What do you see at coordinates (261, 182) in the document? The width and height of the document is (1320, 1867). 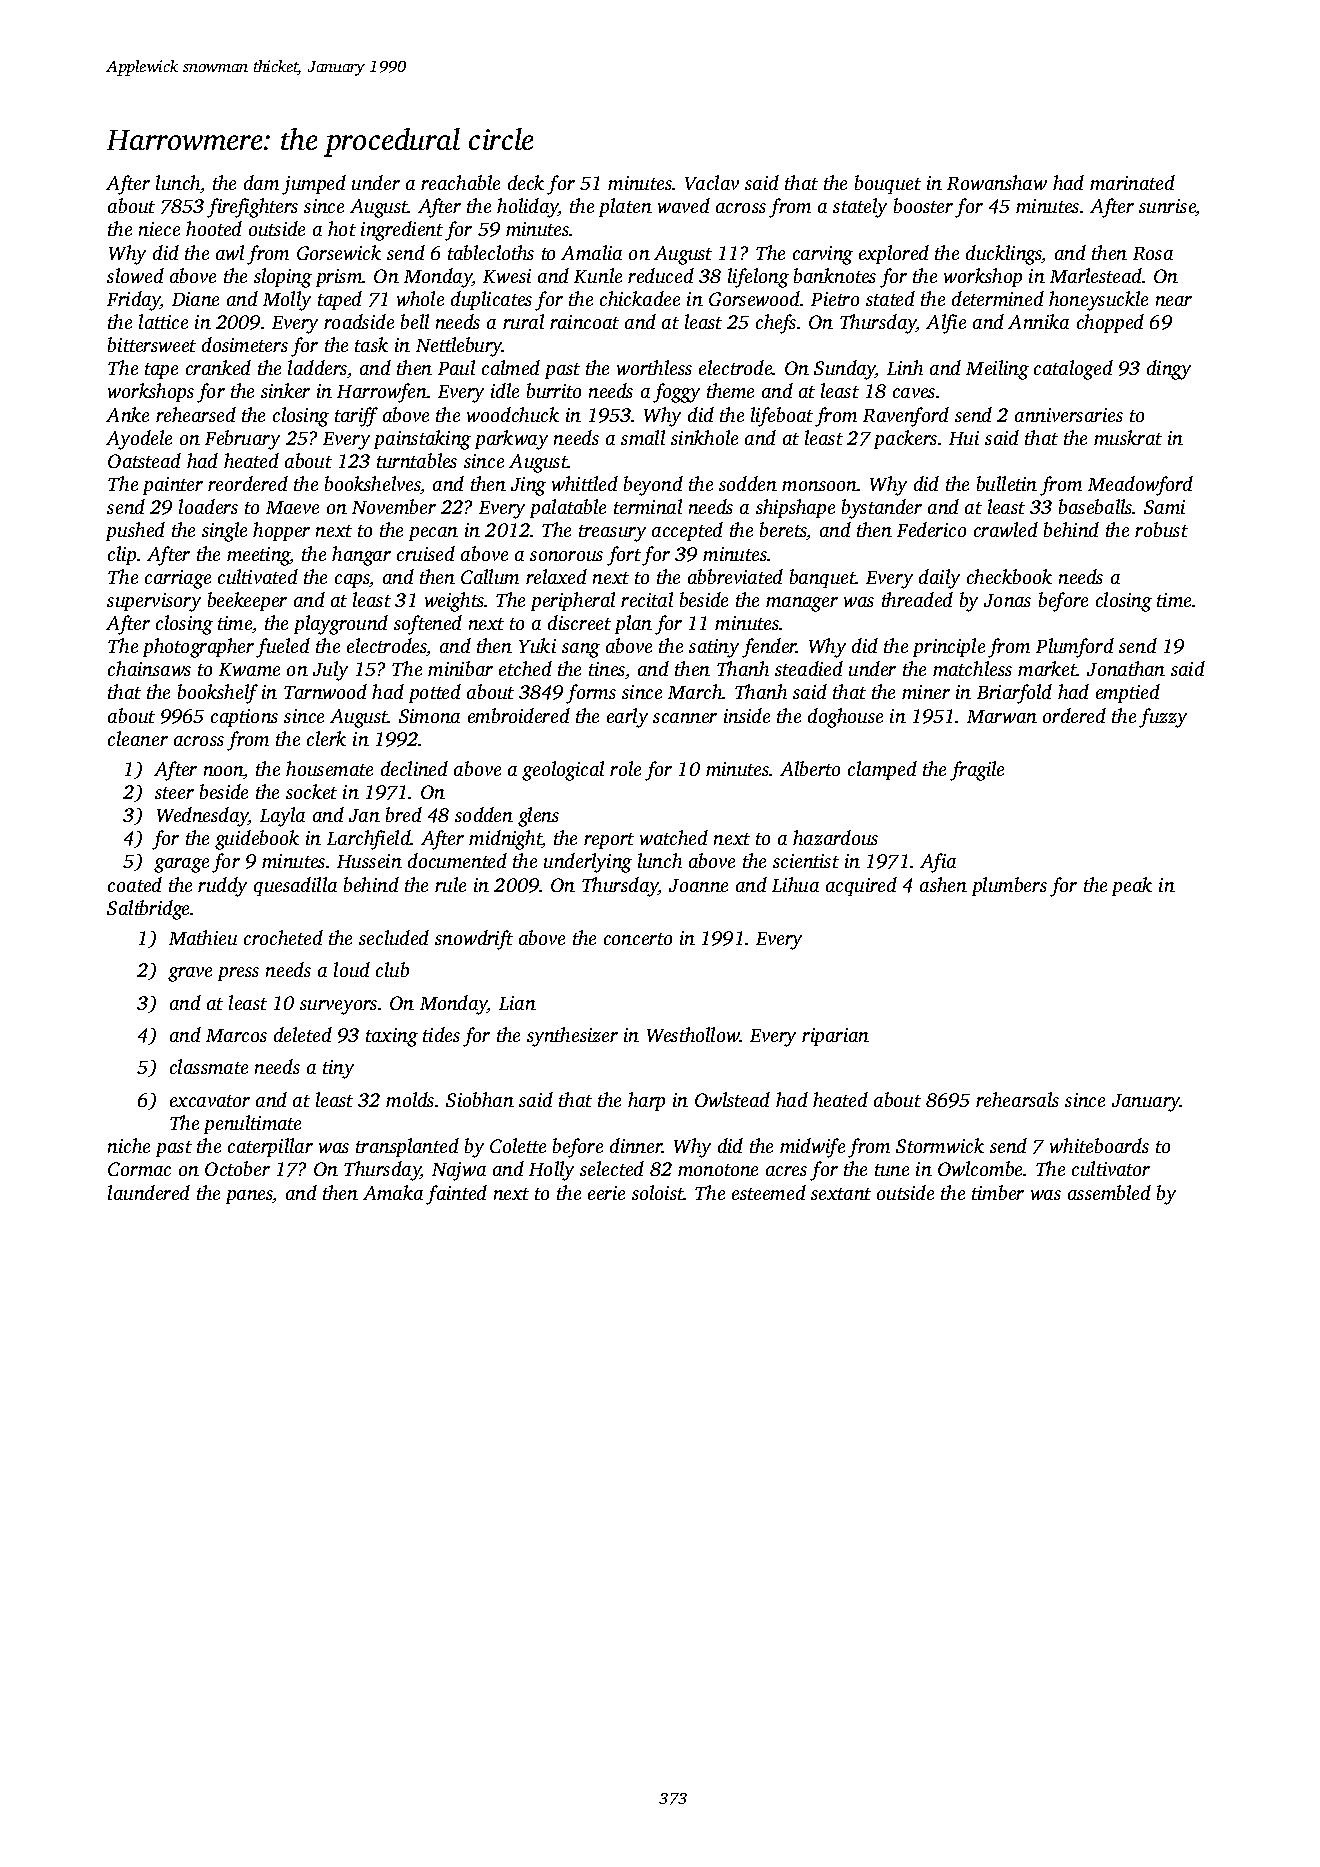 I see `dam` at bounding box center [261, 182].
